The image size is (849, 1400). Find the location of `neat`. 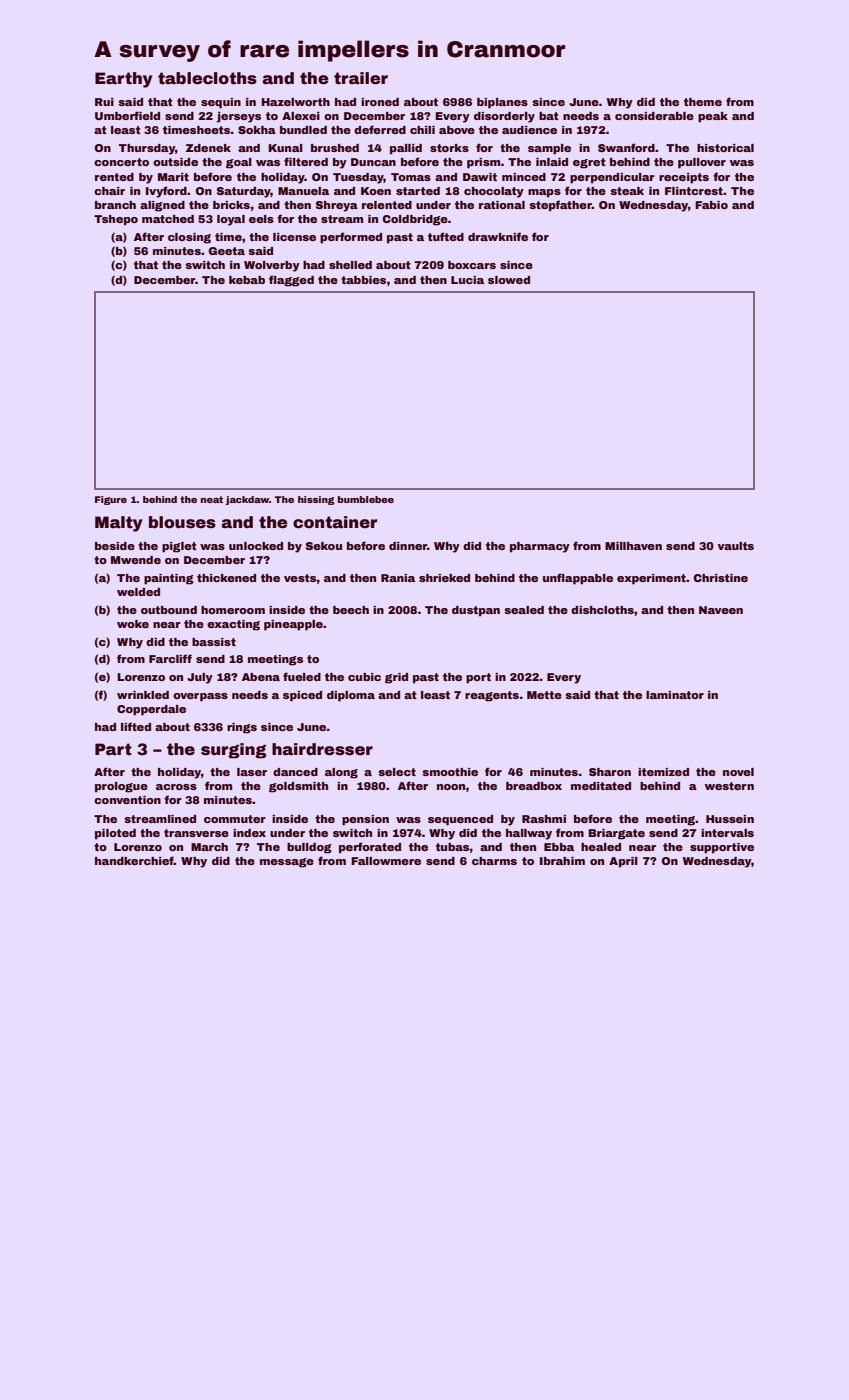

neat is located at coordinates (212, 499).
